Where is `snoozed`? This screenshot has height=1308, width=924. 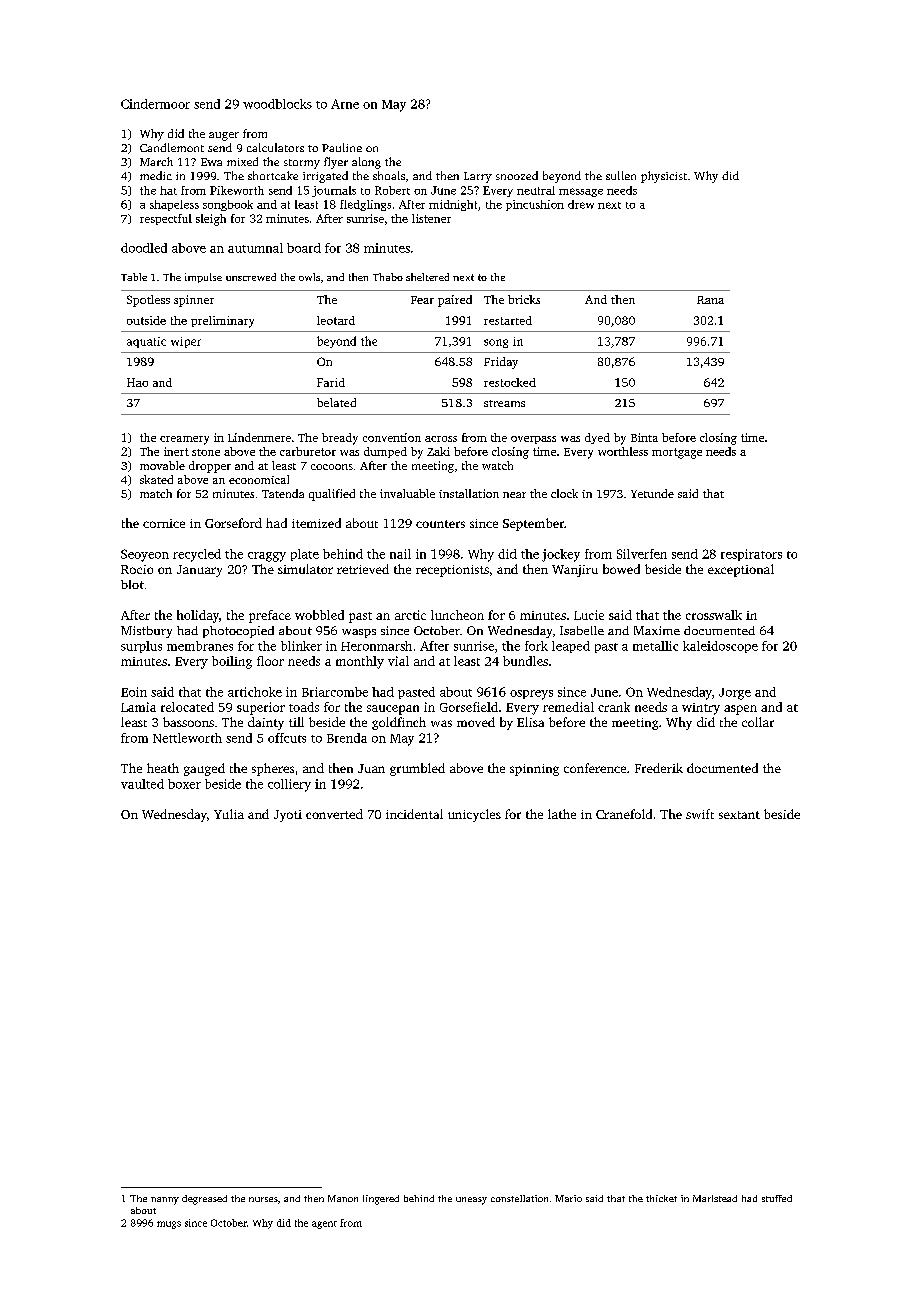
snoozed is located at coordinates (517, 175).
